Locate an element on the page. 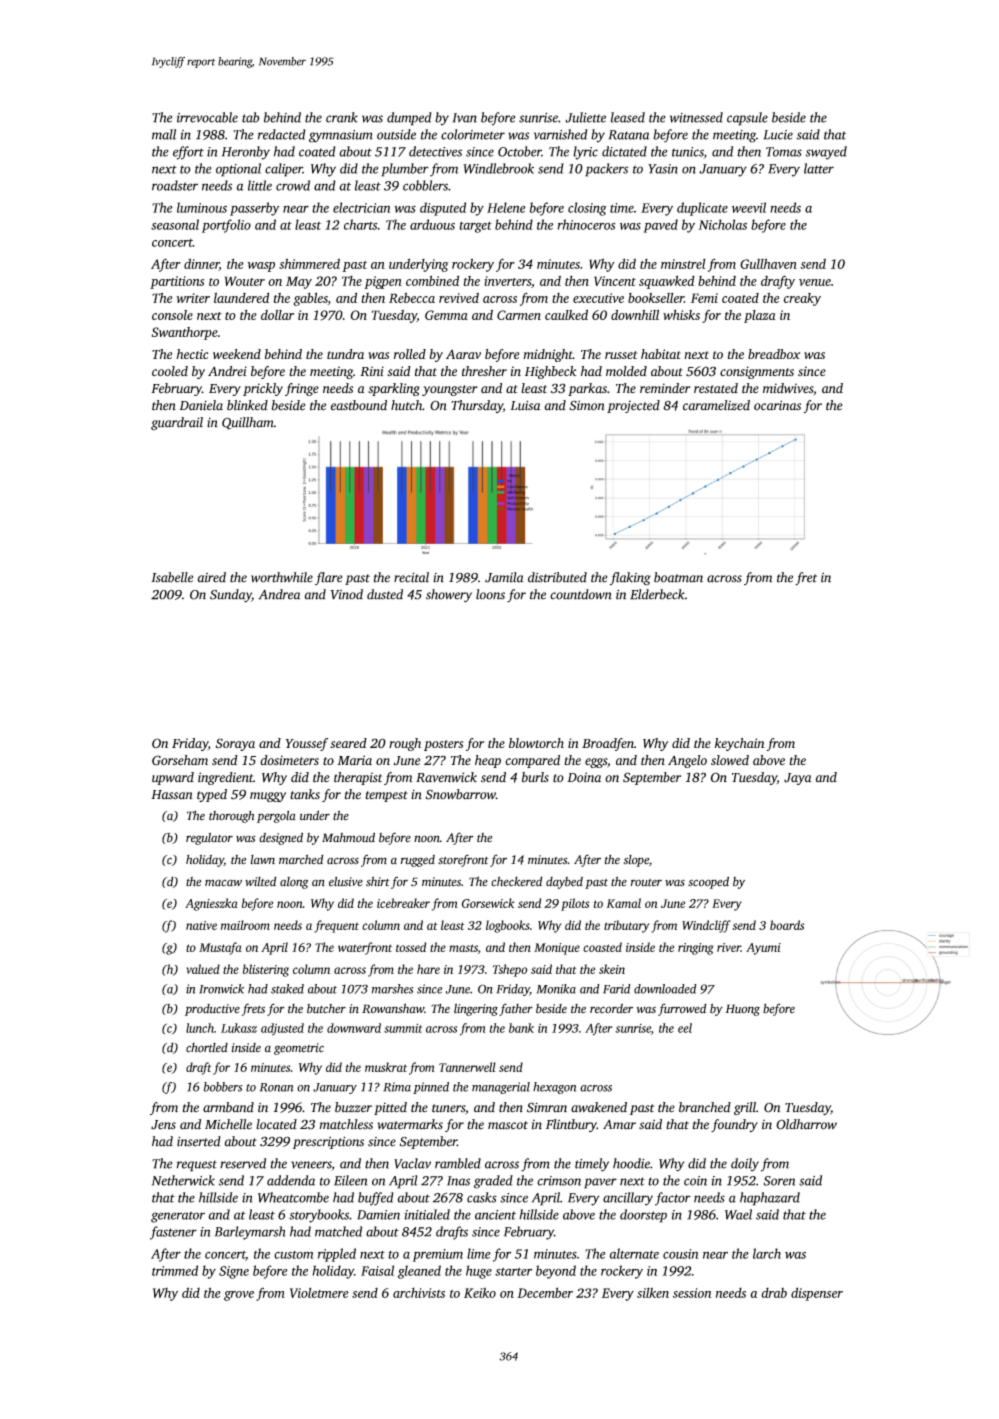 This page has width=999, height=1419. revived is located at coordinates (459, 298).
